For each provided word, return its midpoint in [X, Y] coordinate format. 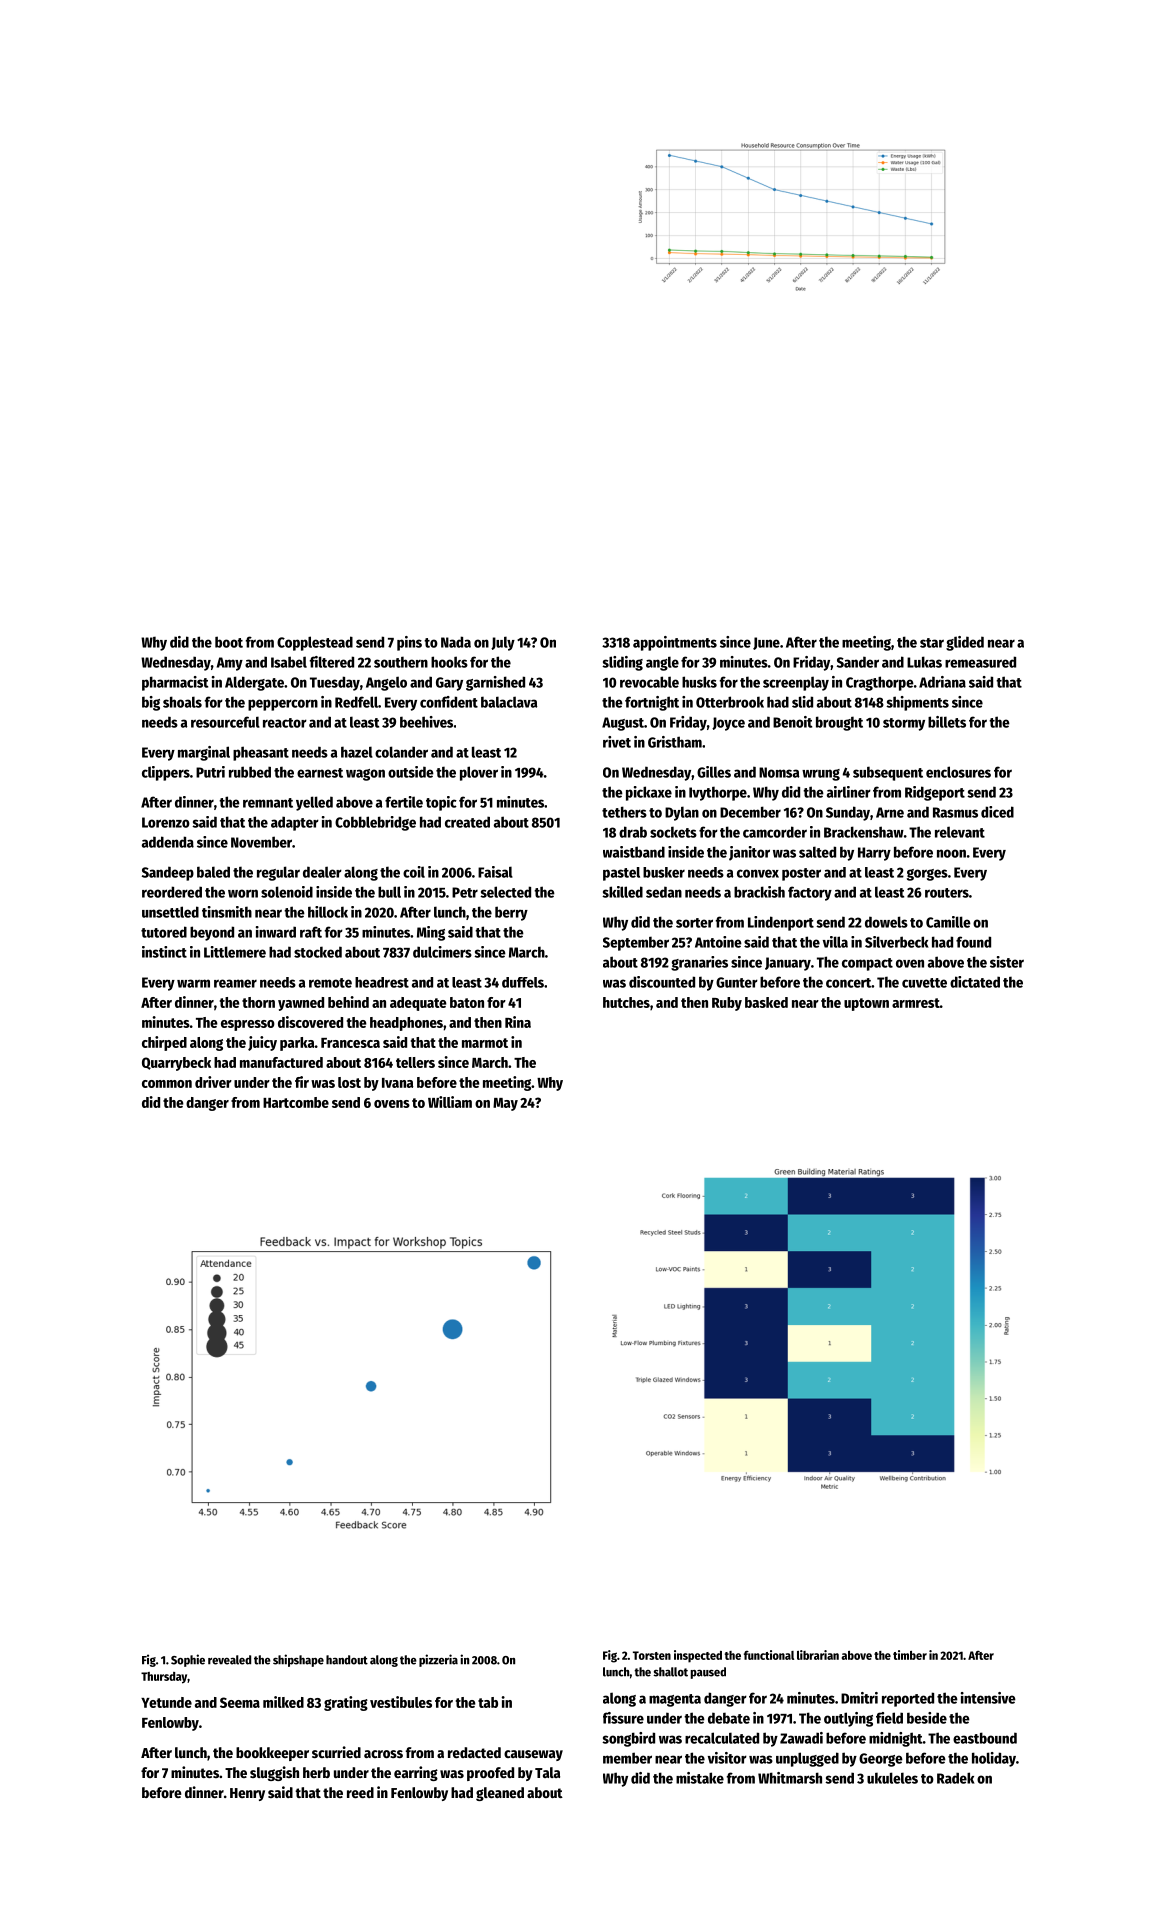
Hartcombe [296, 1102]
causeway [533, 1755]
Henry [247, 1794]
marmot [485, 1043]
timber [910, 1655]
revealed [229, 1660]
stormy [904, 724]
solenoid [287, 892]
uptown [866, 1004]
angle [662, 663]
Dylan [682, 813]
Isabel [289, 662]
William [450, 1102]
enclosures [958, 772]
